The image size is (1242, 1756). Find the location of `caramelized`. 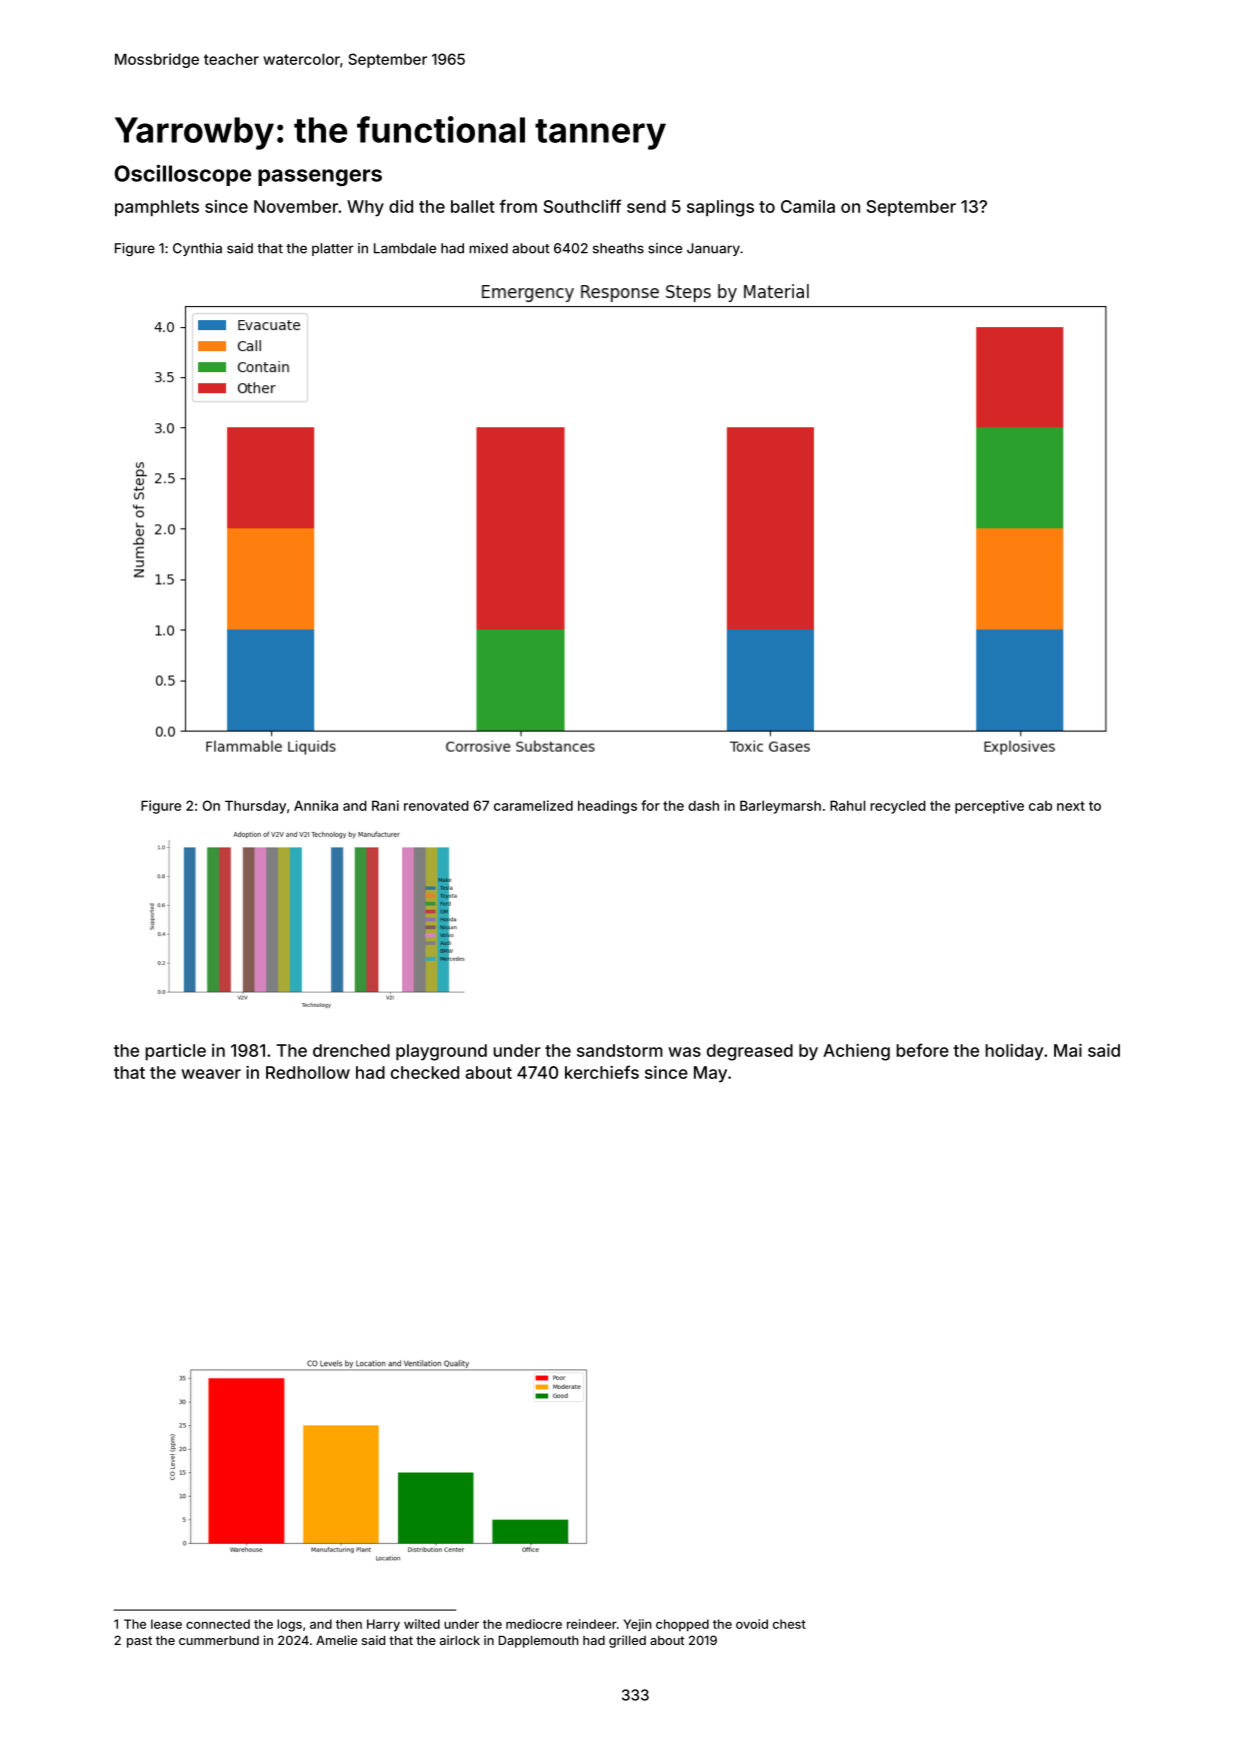

caramelized is located at coordinates (533, 805).
